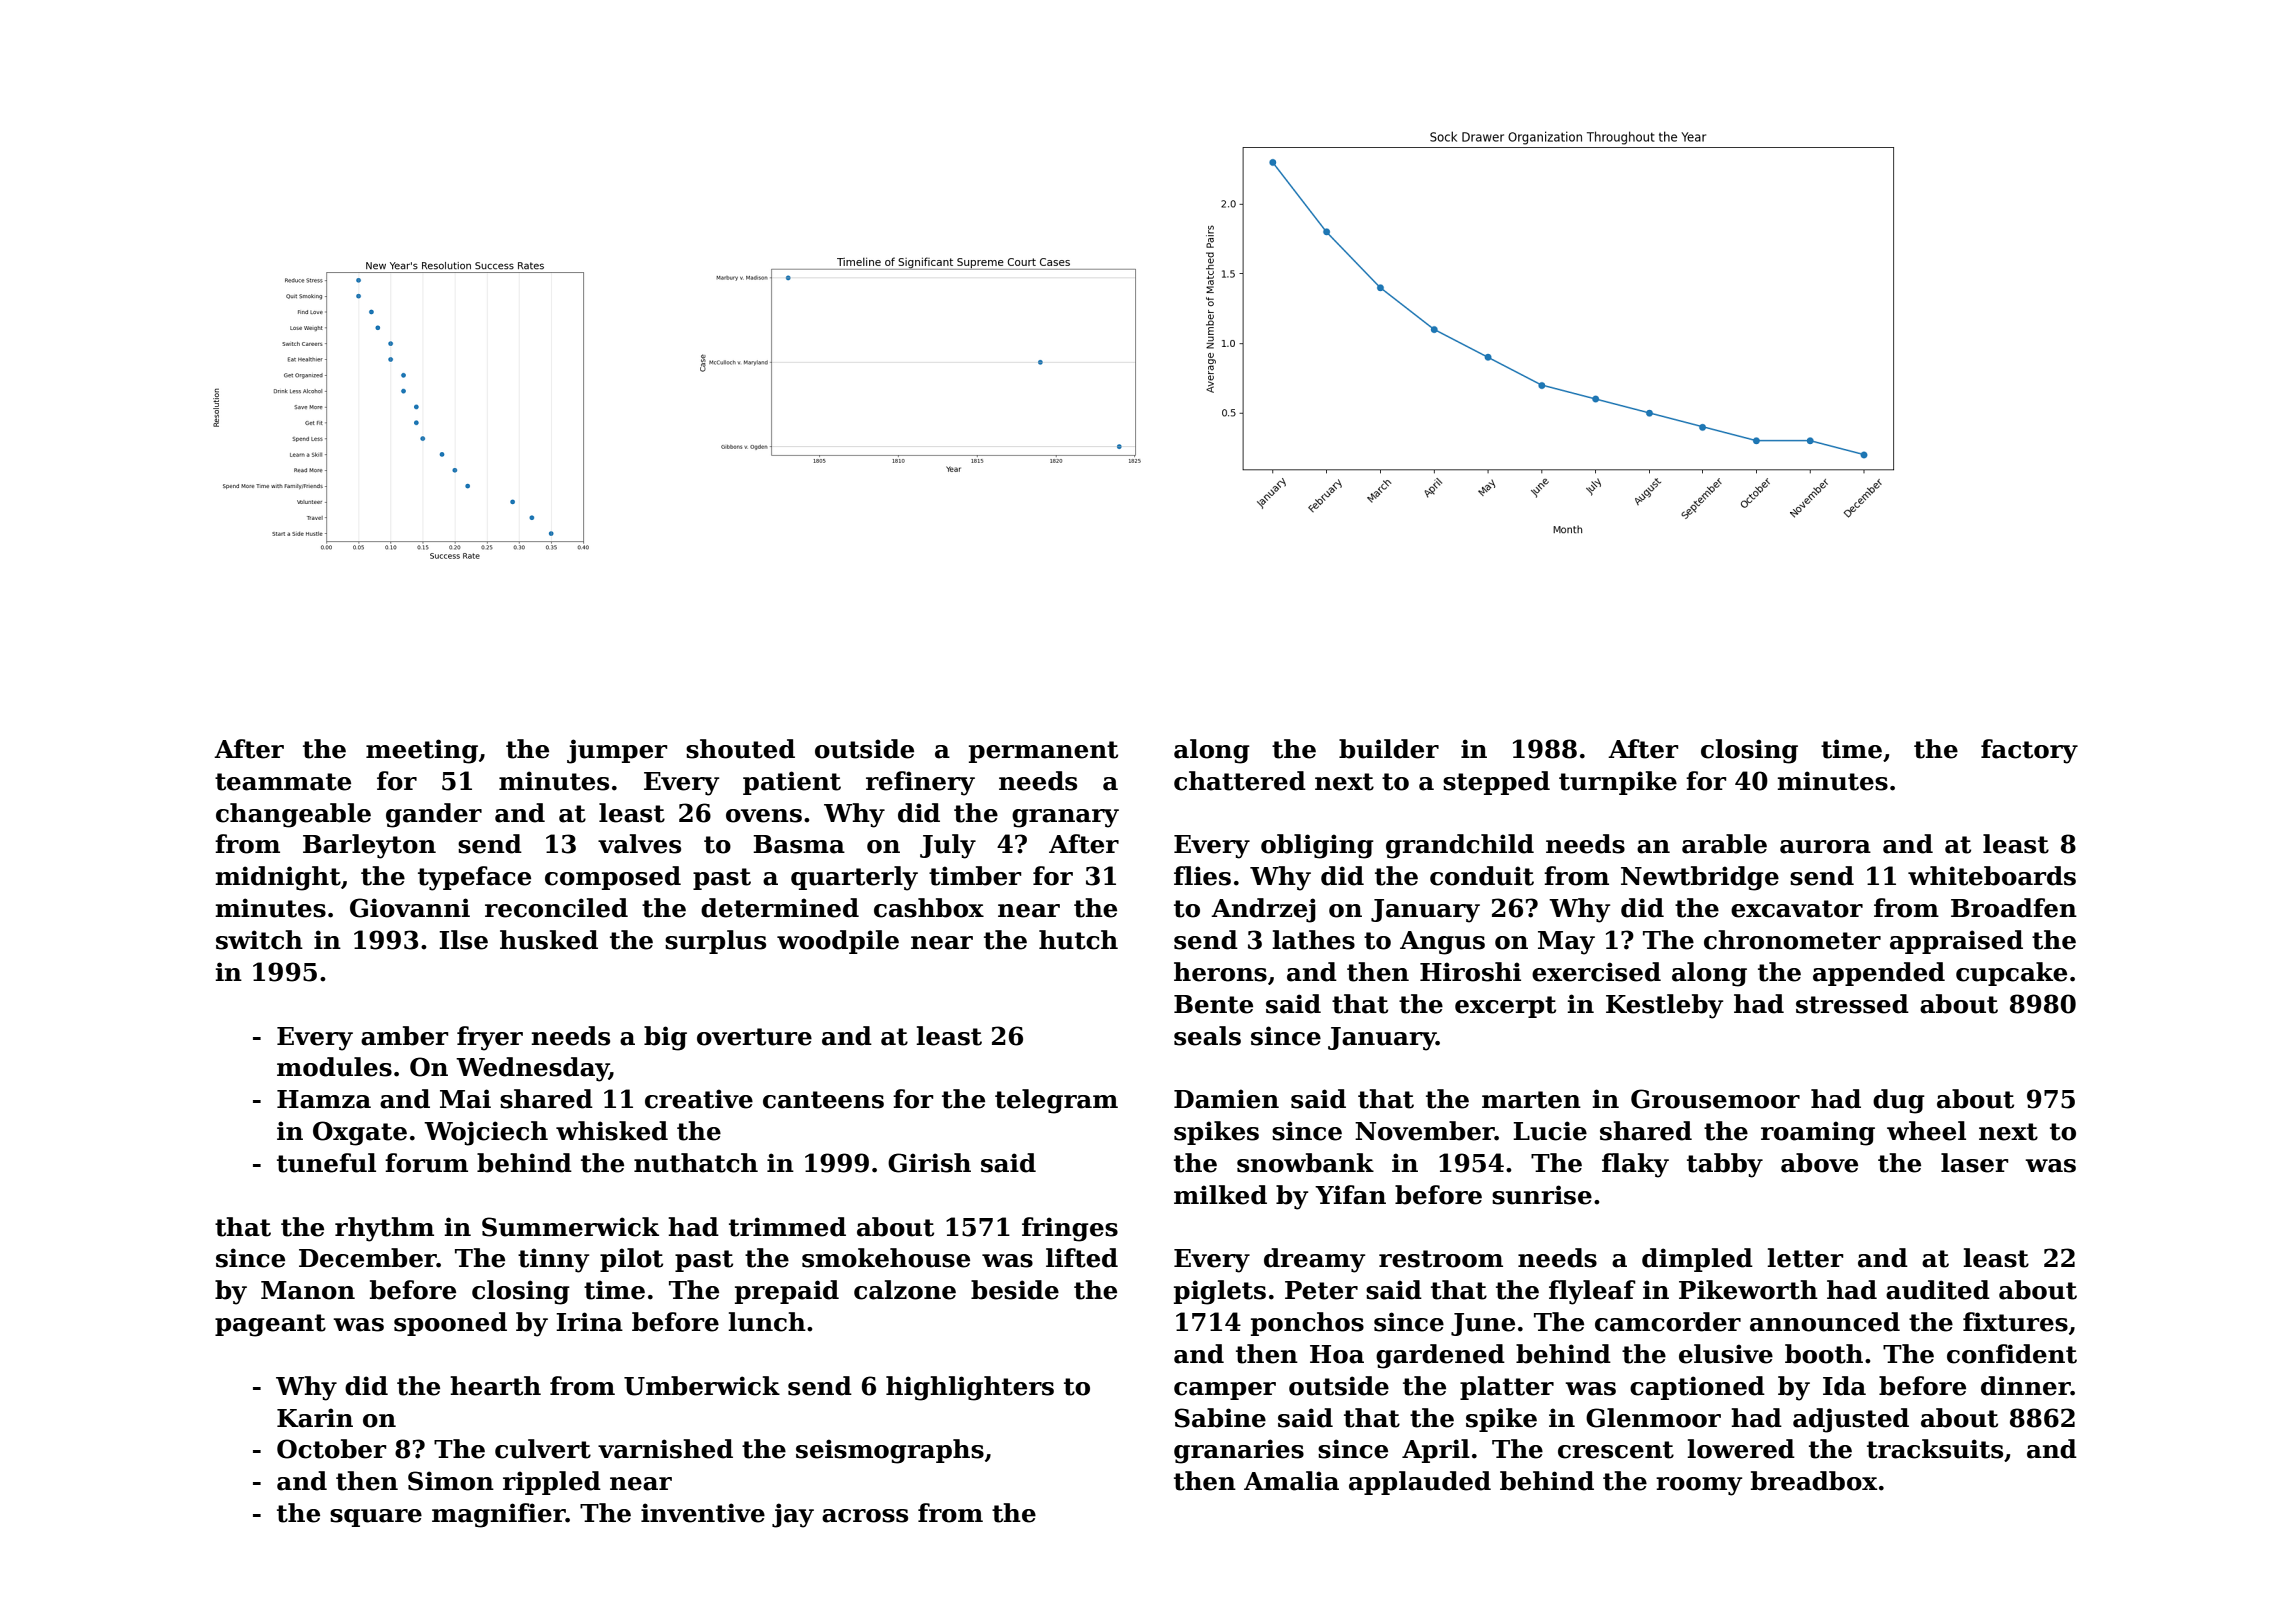 The width and height of the screenshot is (2292, 1620). I want to click on exercised, so click(1596, 972).
